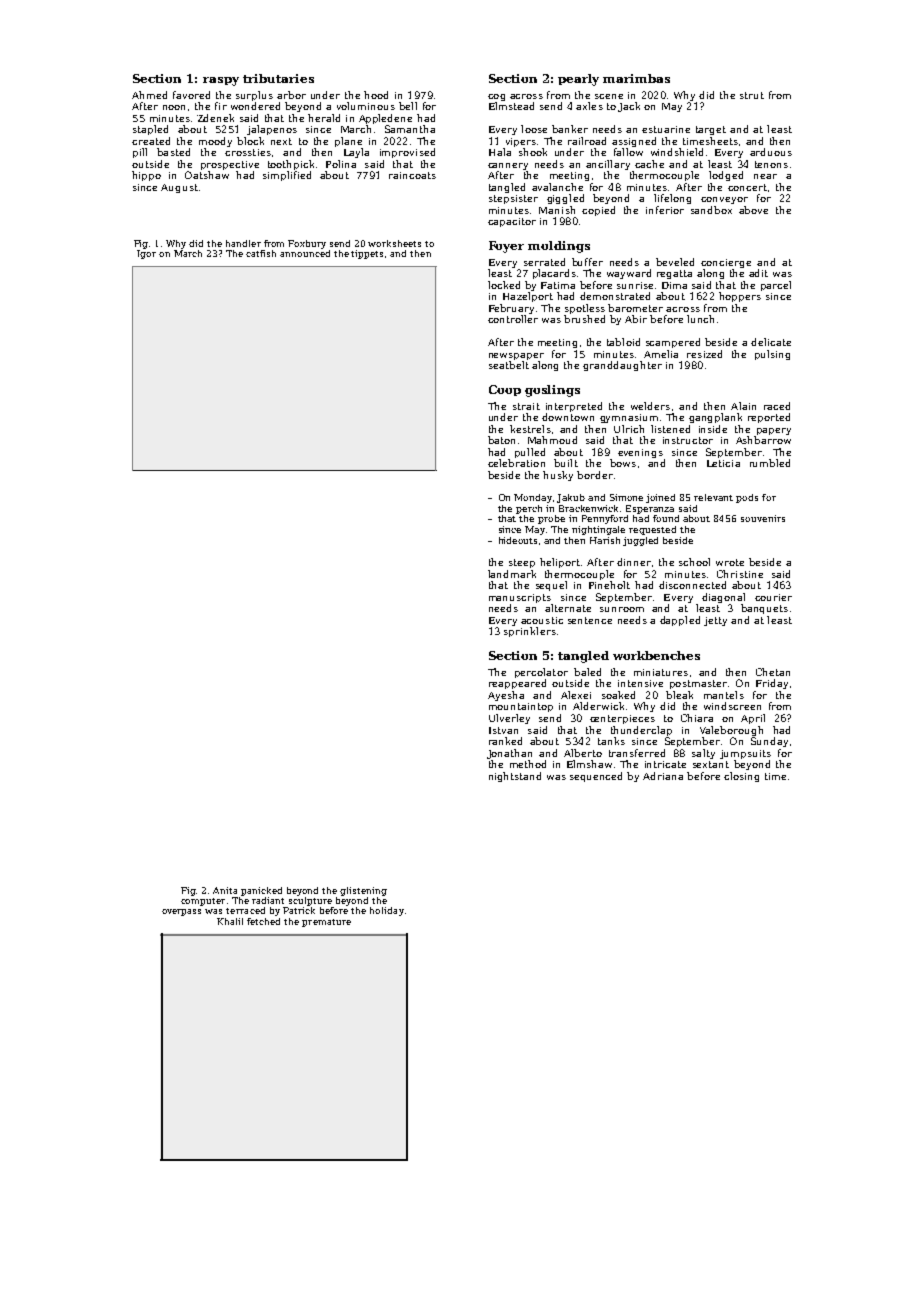  I want to click on strut, so click(752, 95).
